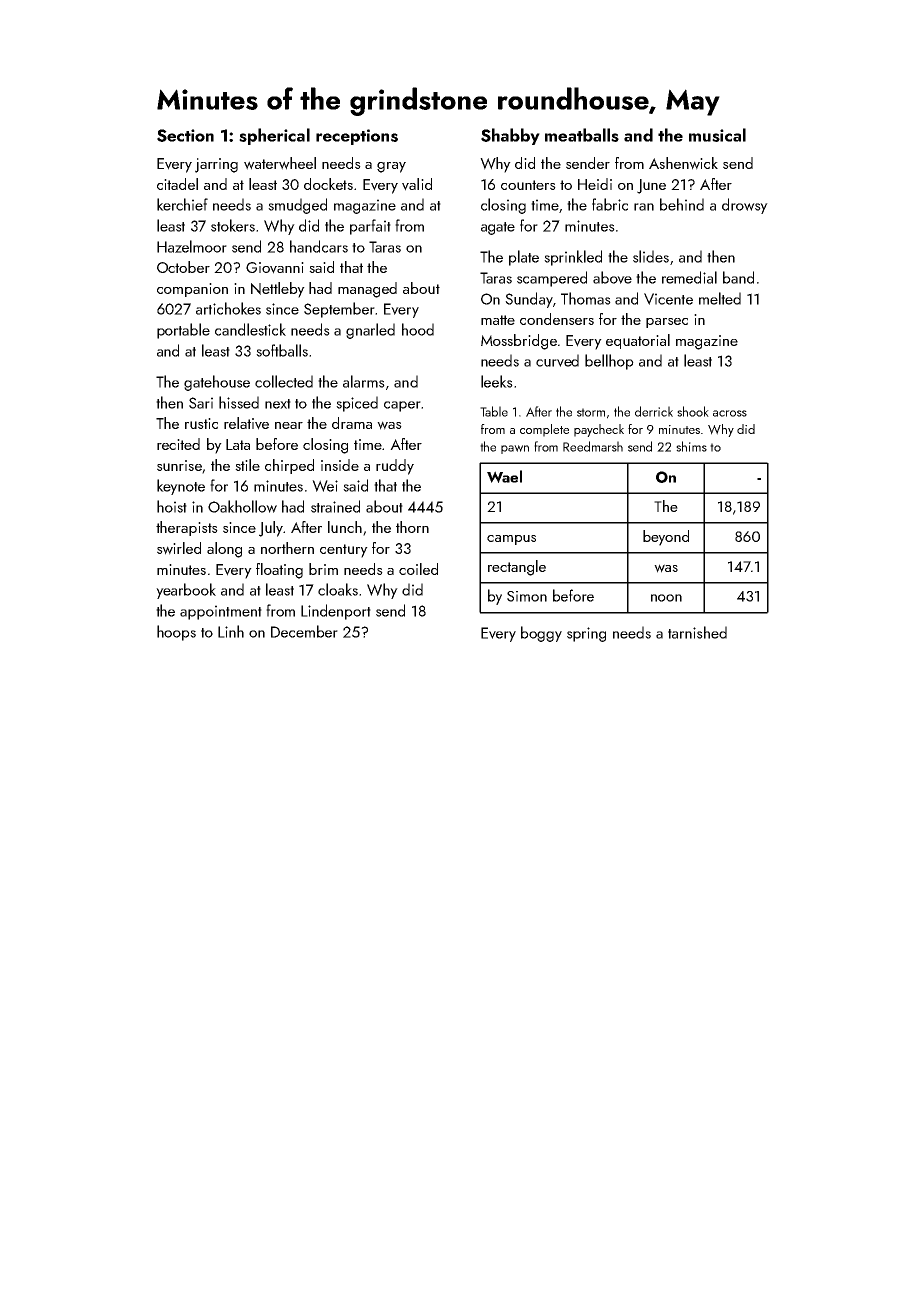  What do you see at coordinates (593, 446) in the screenshot?
I see `Reedmarsh` at bounding box center [593, 446].
